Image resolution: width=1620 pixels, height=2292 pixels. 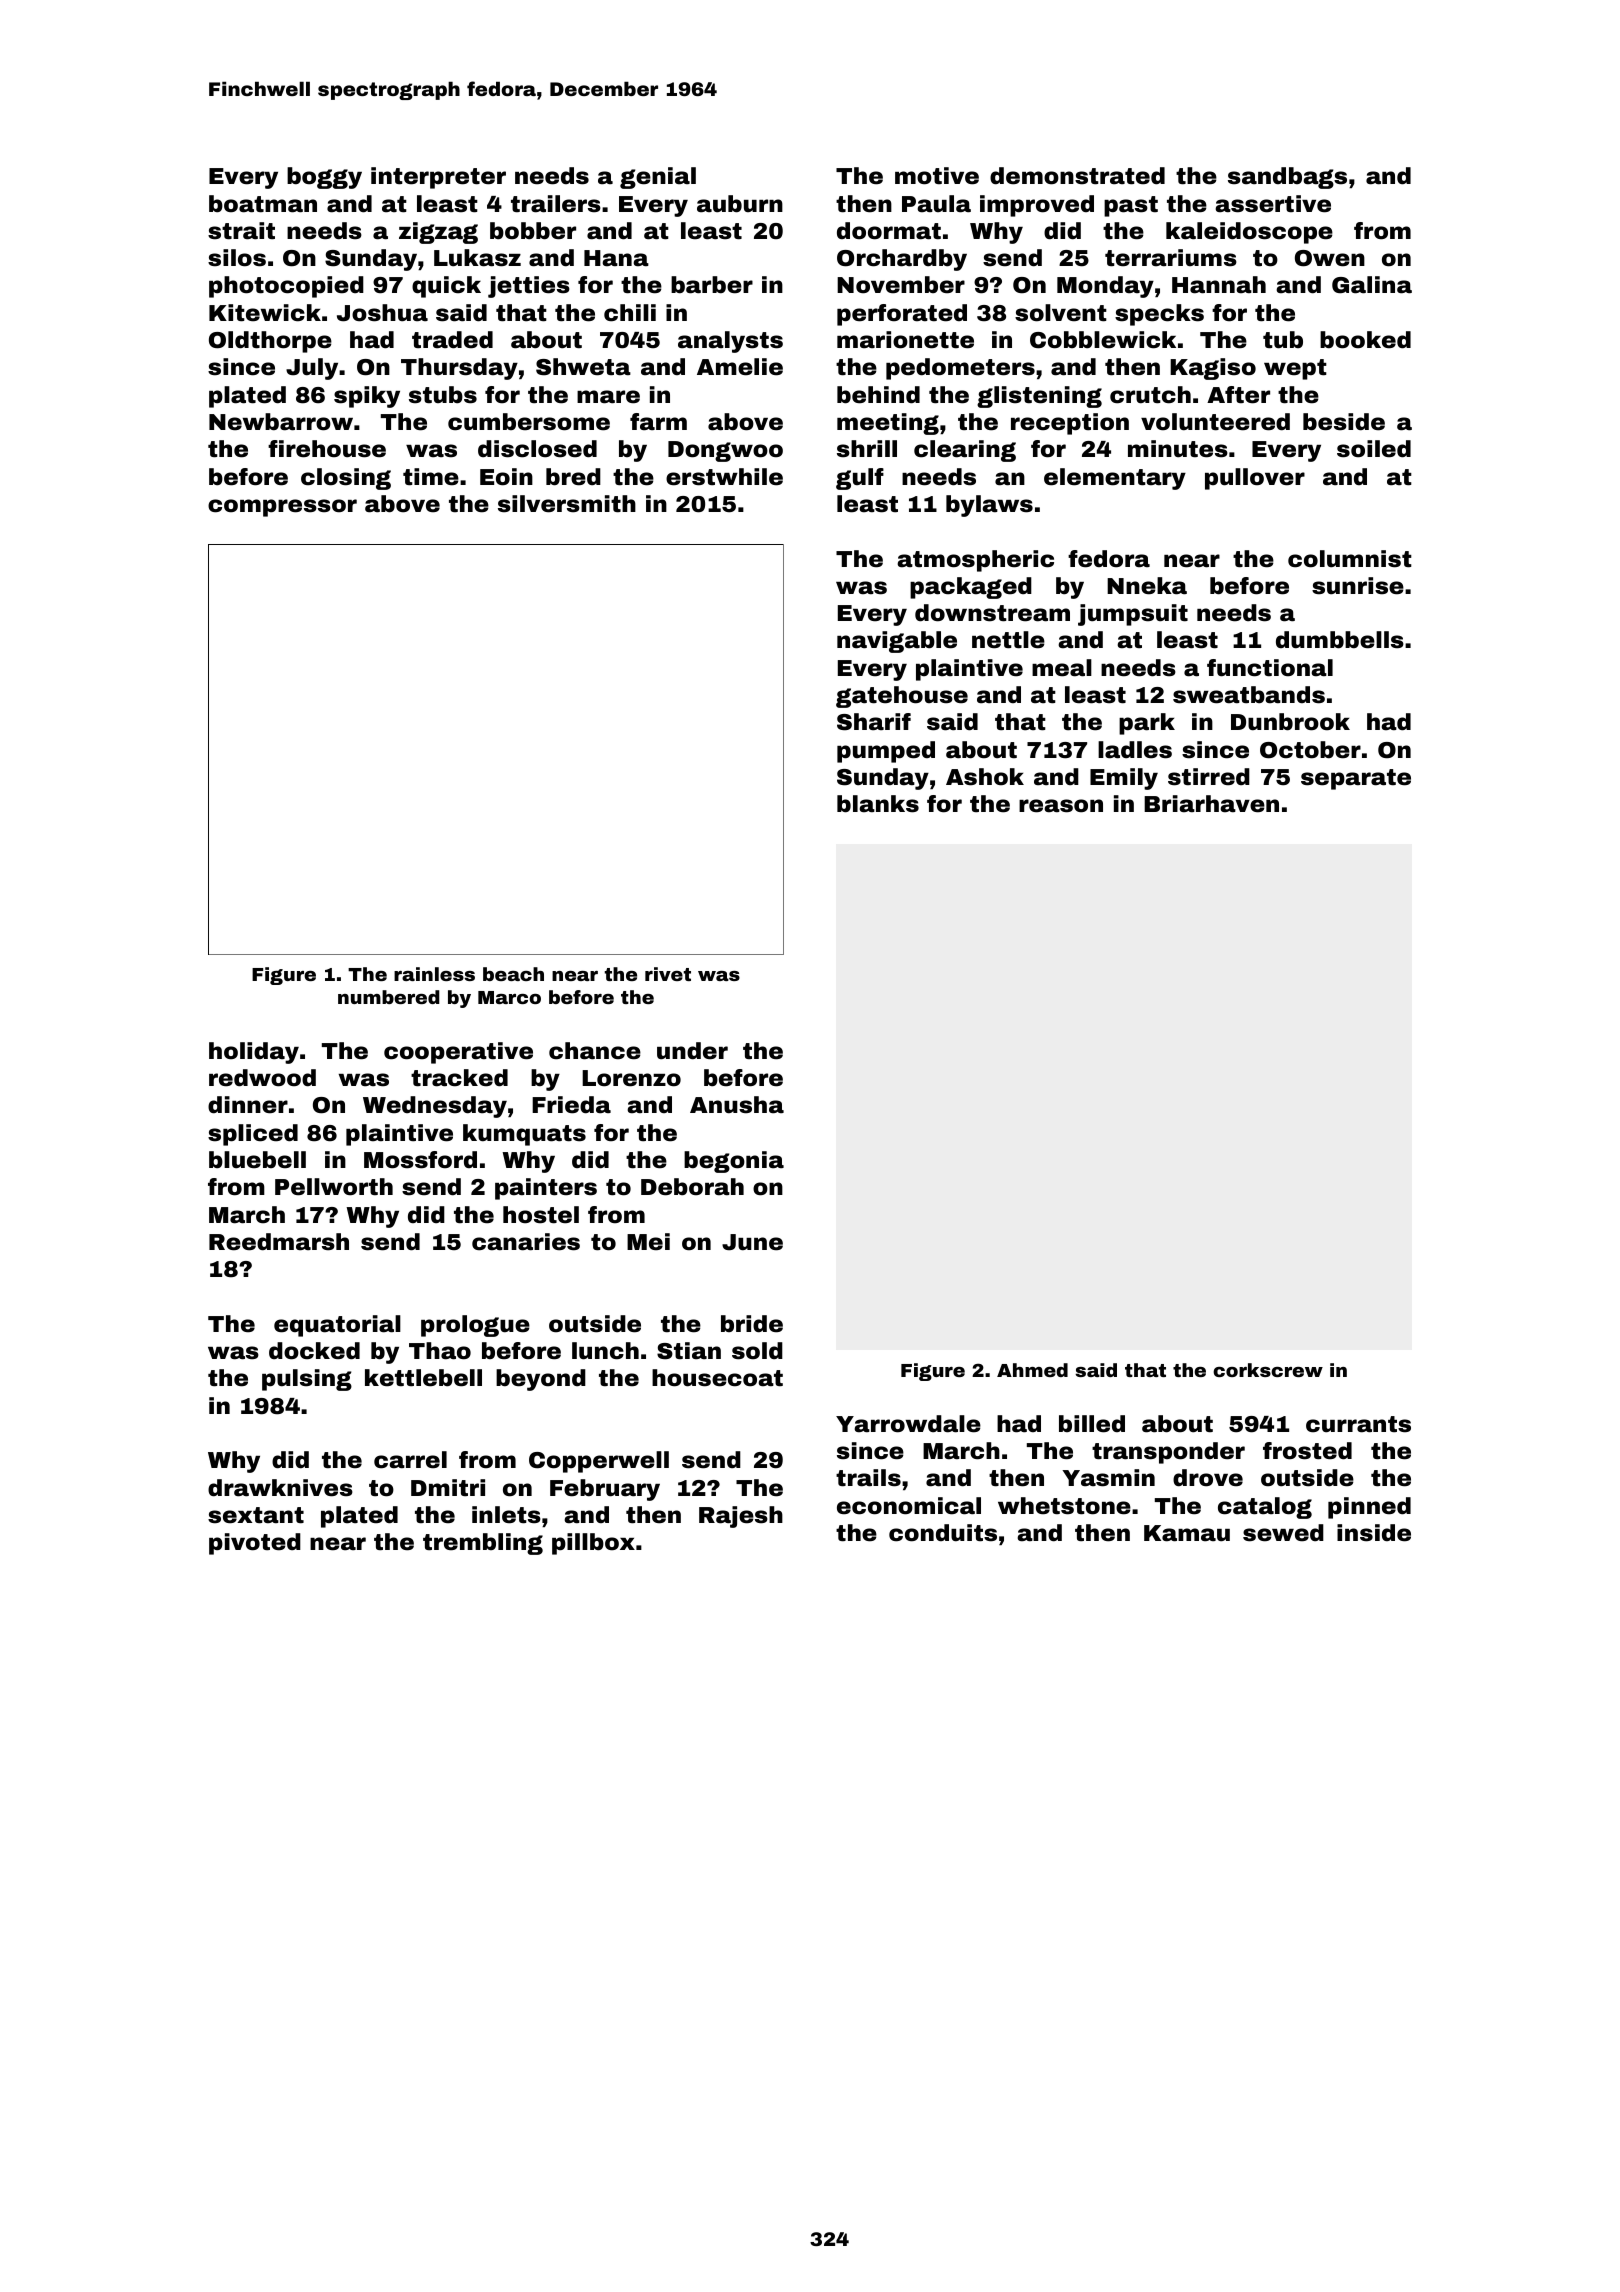 What do you see at coordinates (434, 974) in the document?
I see `rainless` at bounding box center [434, 974].
